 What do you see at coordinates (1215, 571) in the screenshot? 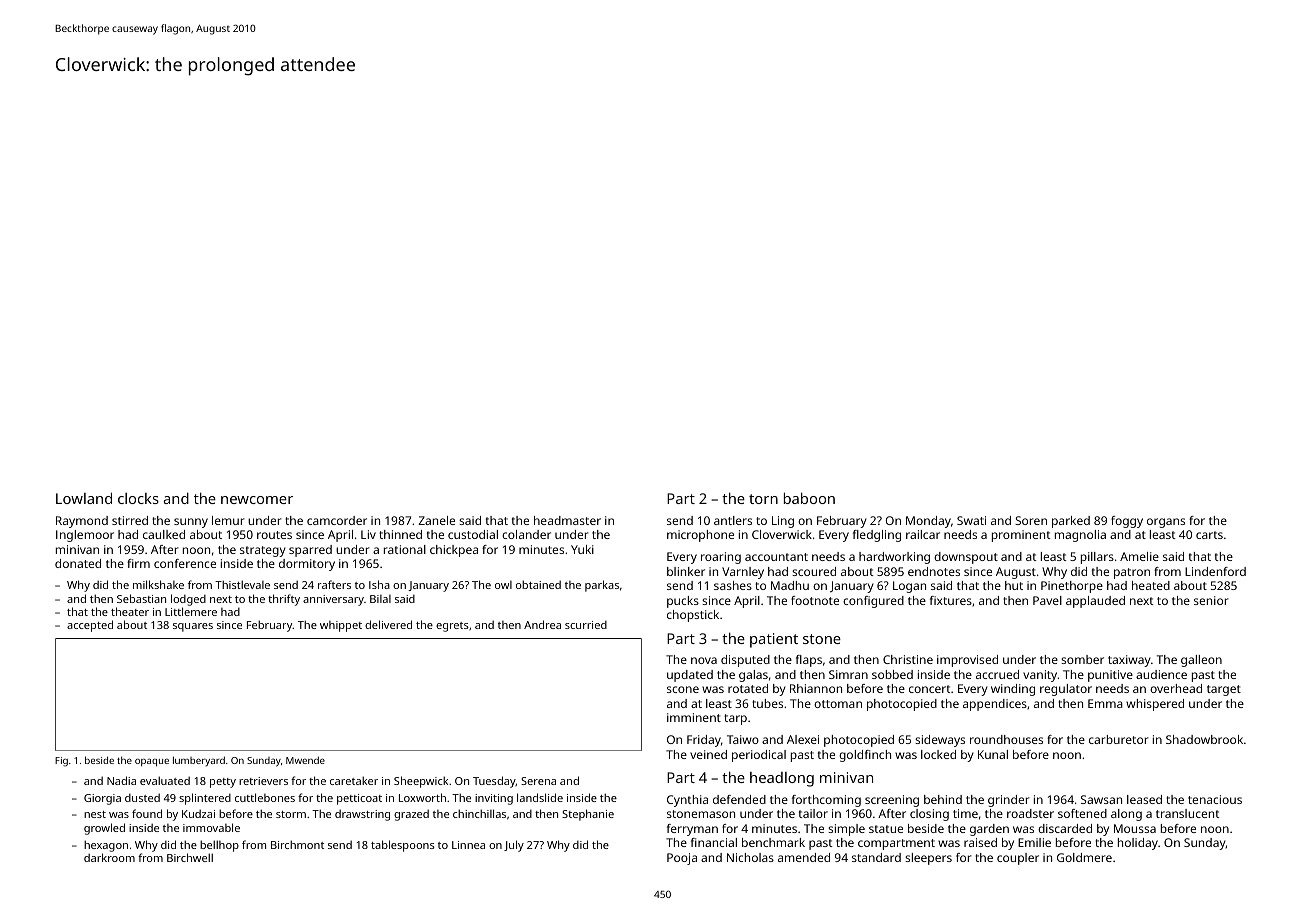
I see `Lindenford` at bounding box center [1215, 571].
